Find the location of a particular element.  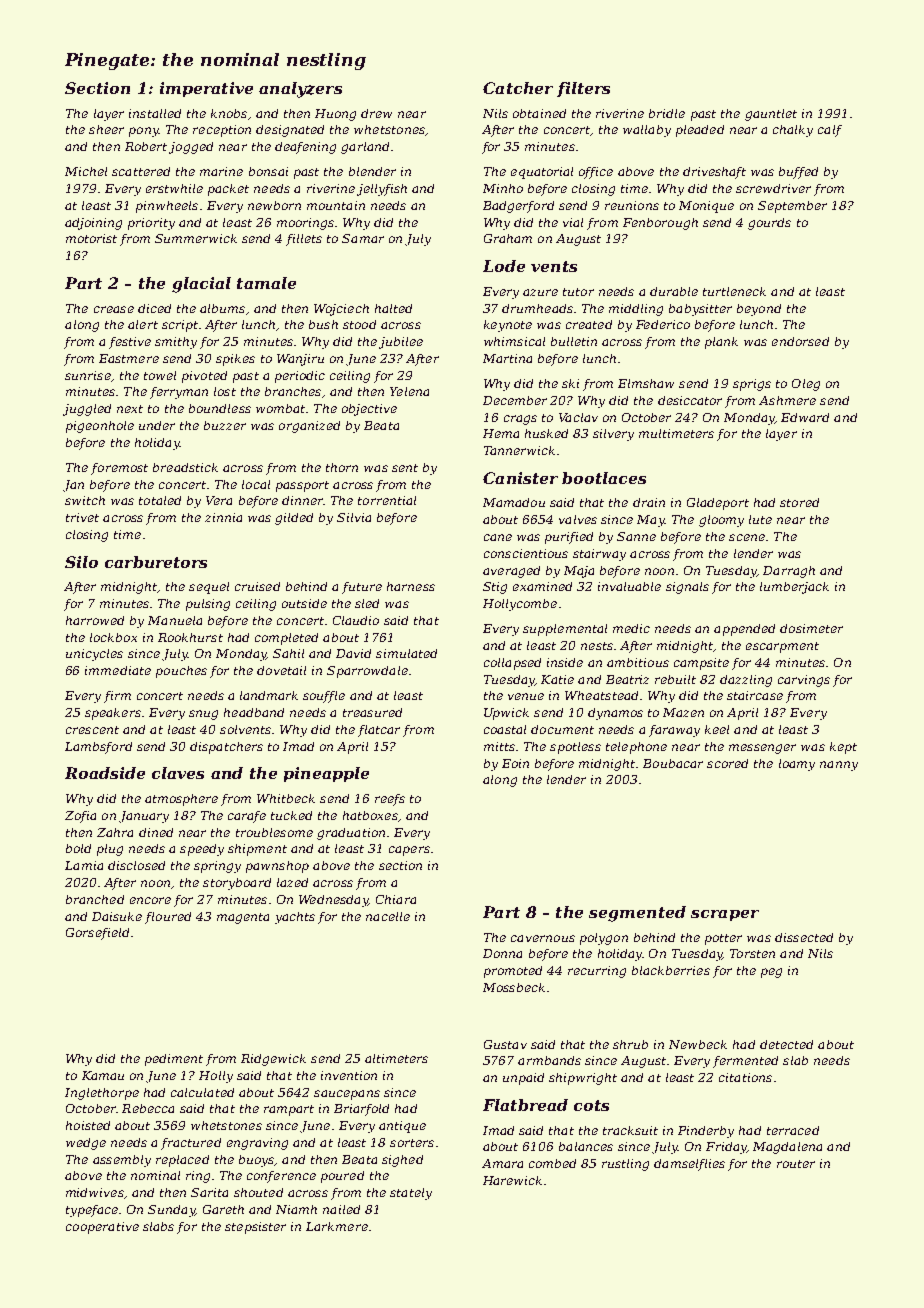

sent is located at coordinates (405, 468).
